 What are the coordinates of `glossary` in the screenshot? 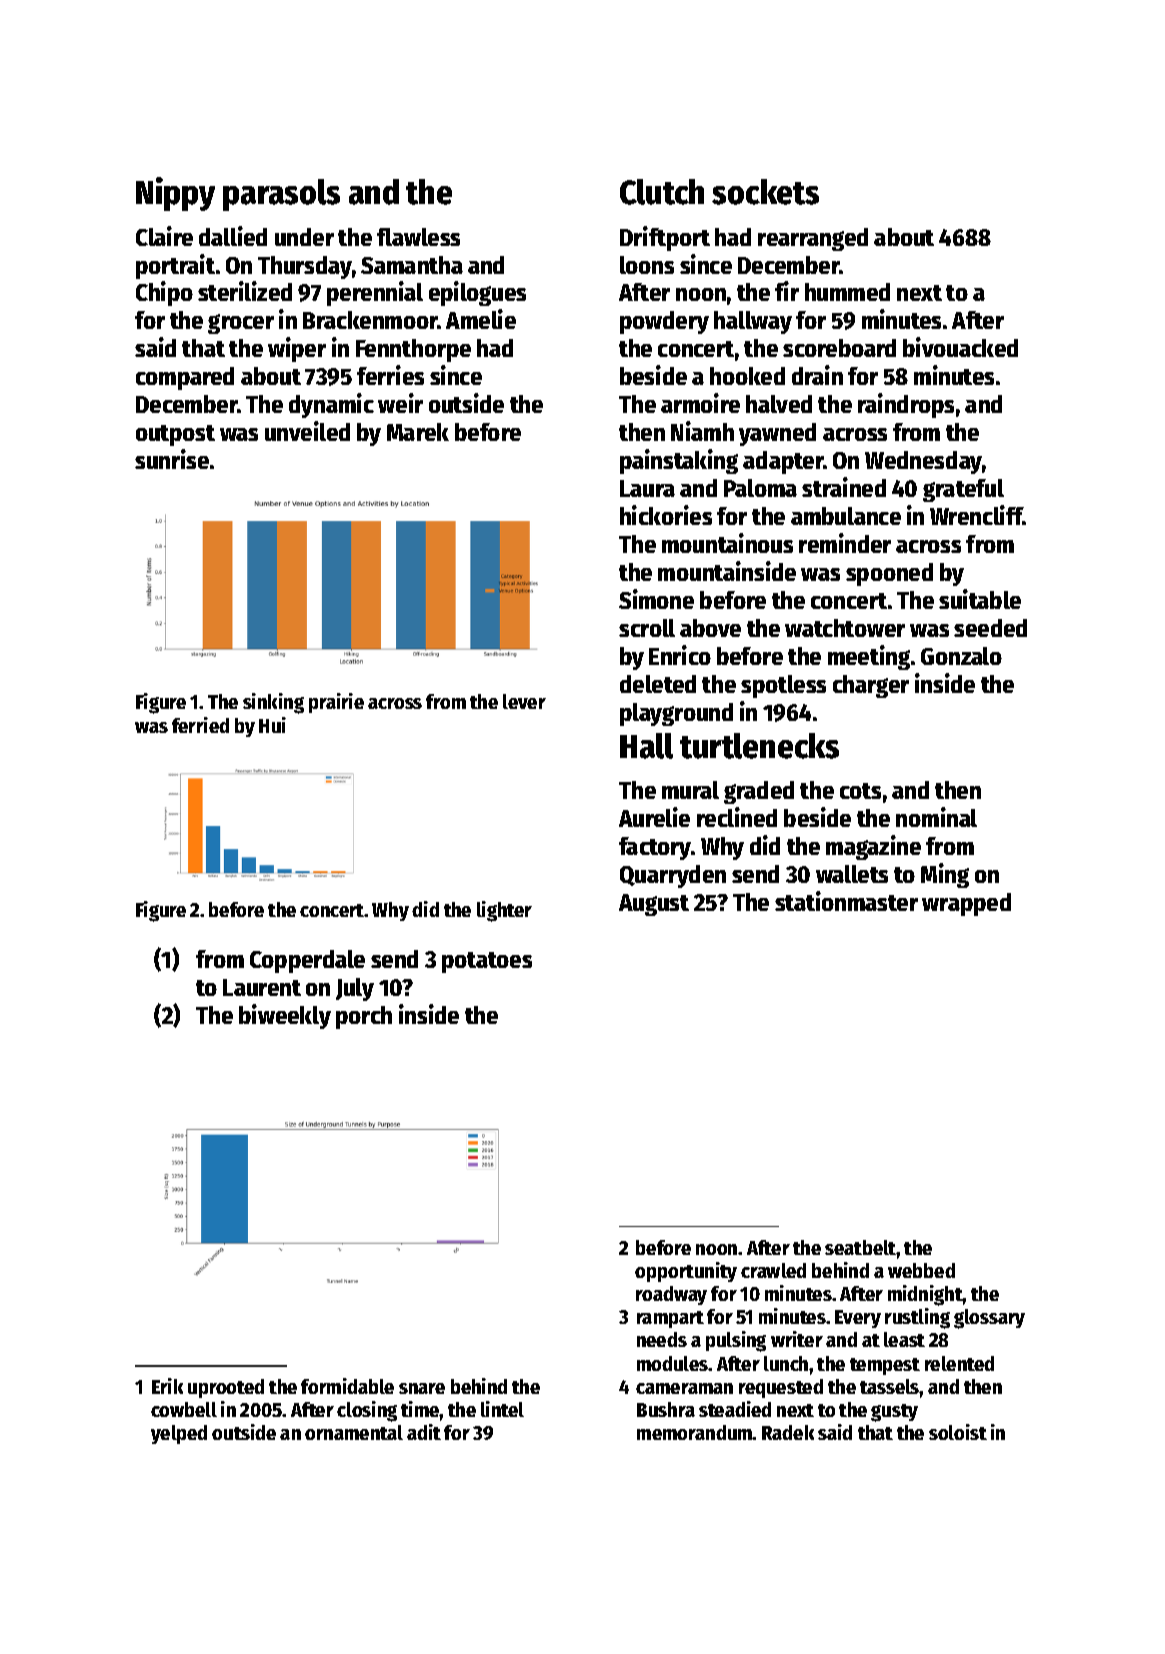 It's located at (989, 1319).
